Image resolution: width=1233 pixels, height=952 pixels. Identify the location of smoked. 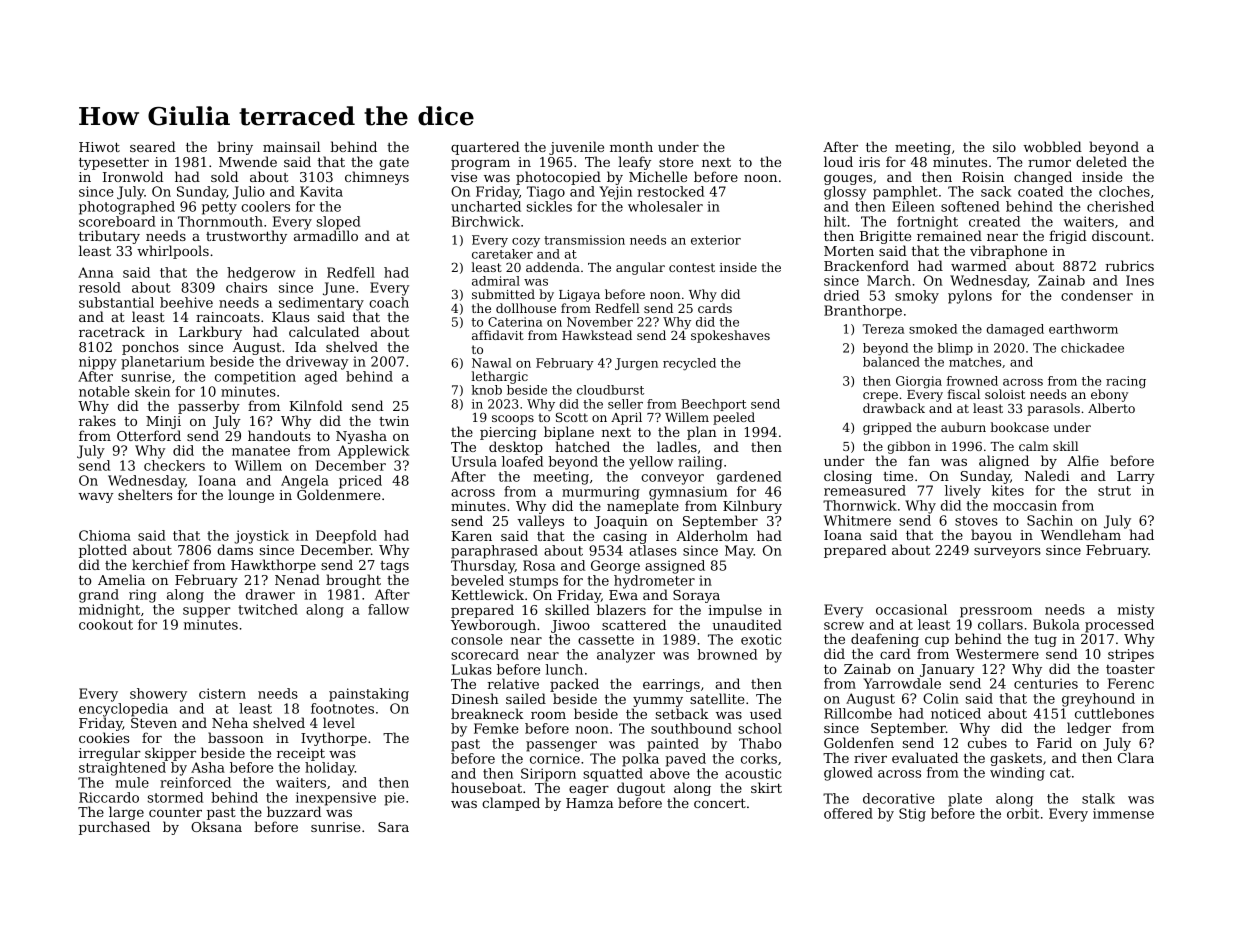
(933, 329).
